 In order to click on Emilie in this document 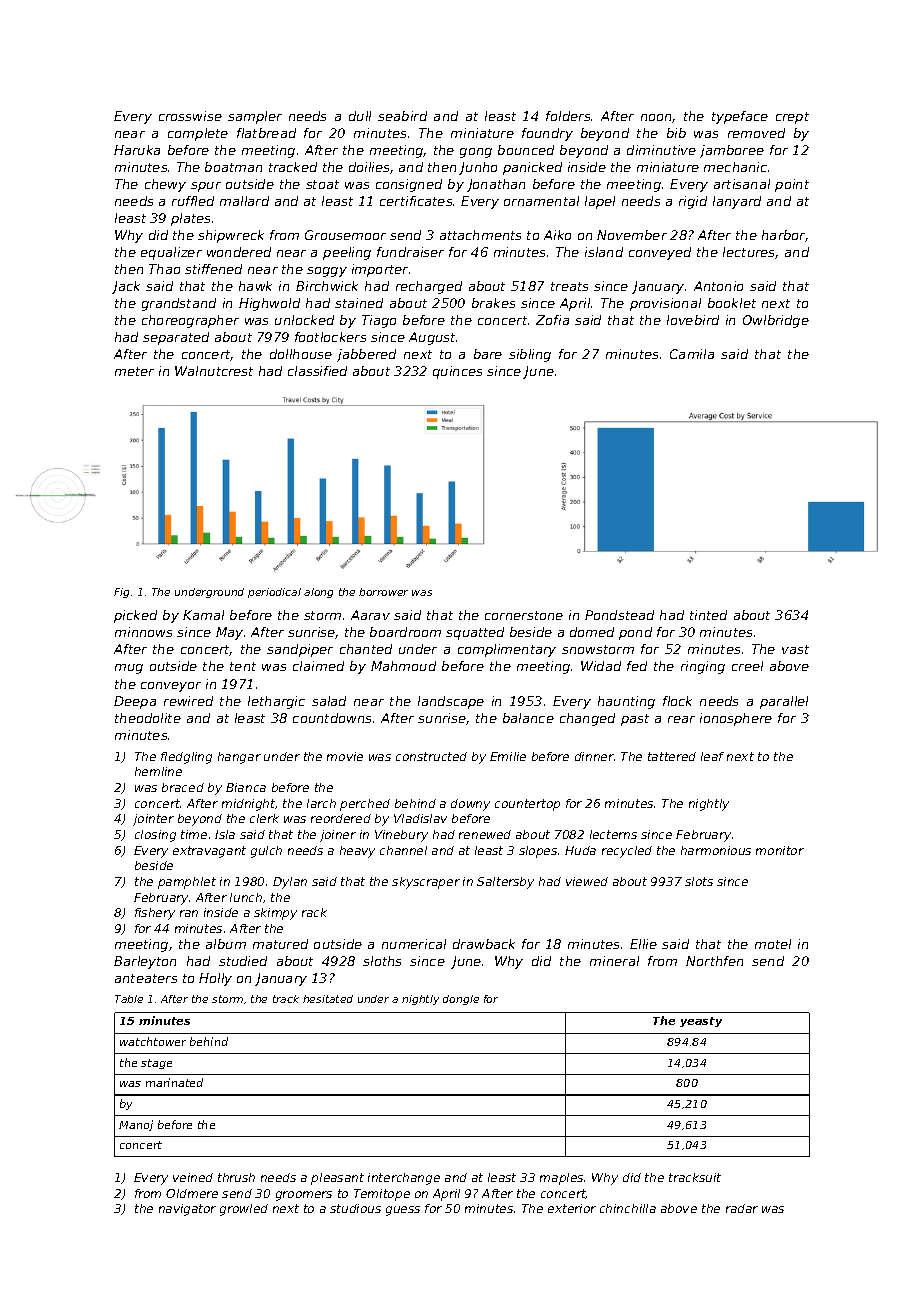, I will do `click(508, 756)`.
